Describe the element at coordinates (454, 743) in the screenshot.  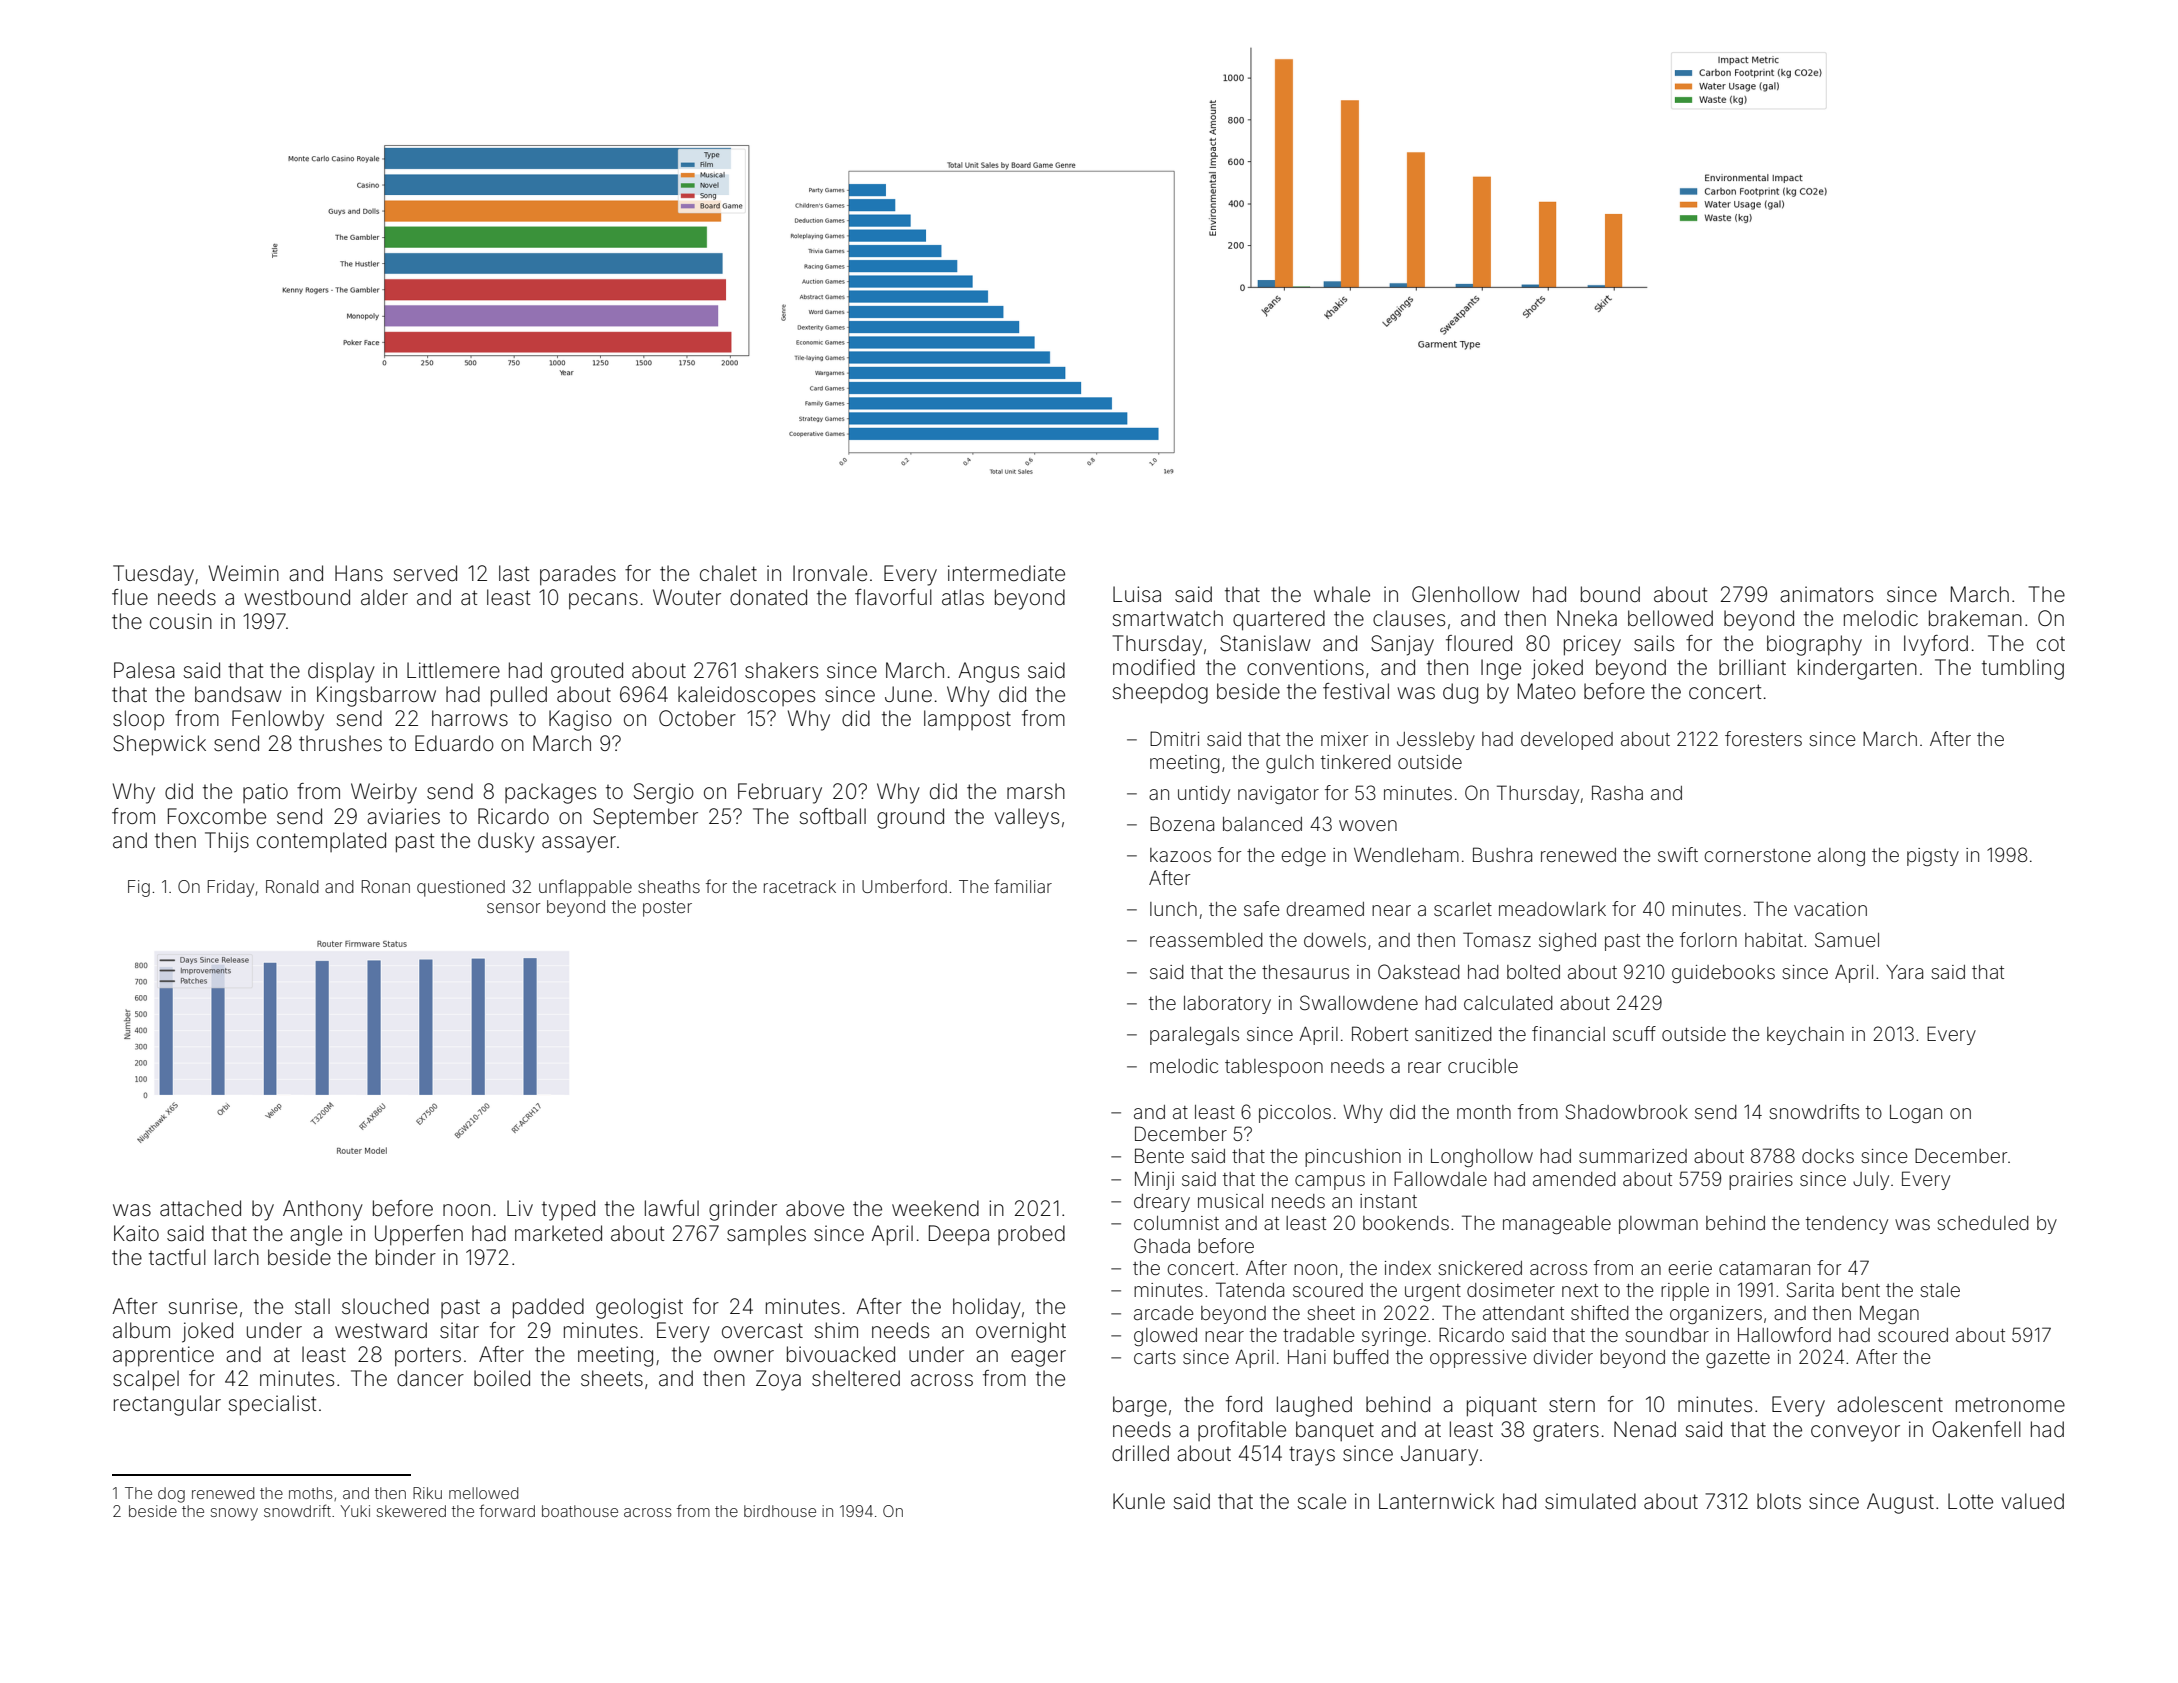
I see `Eduardo` at that location.
